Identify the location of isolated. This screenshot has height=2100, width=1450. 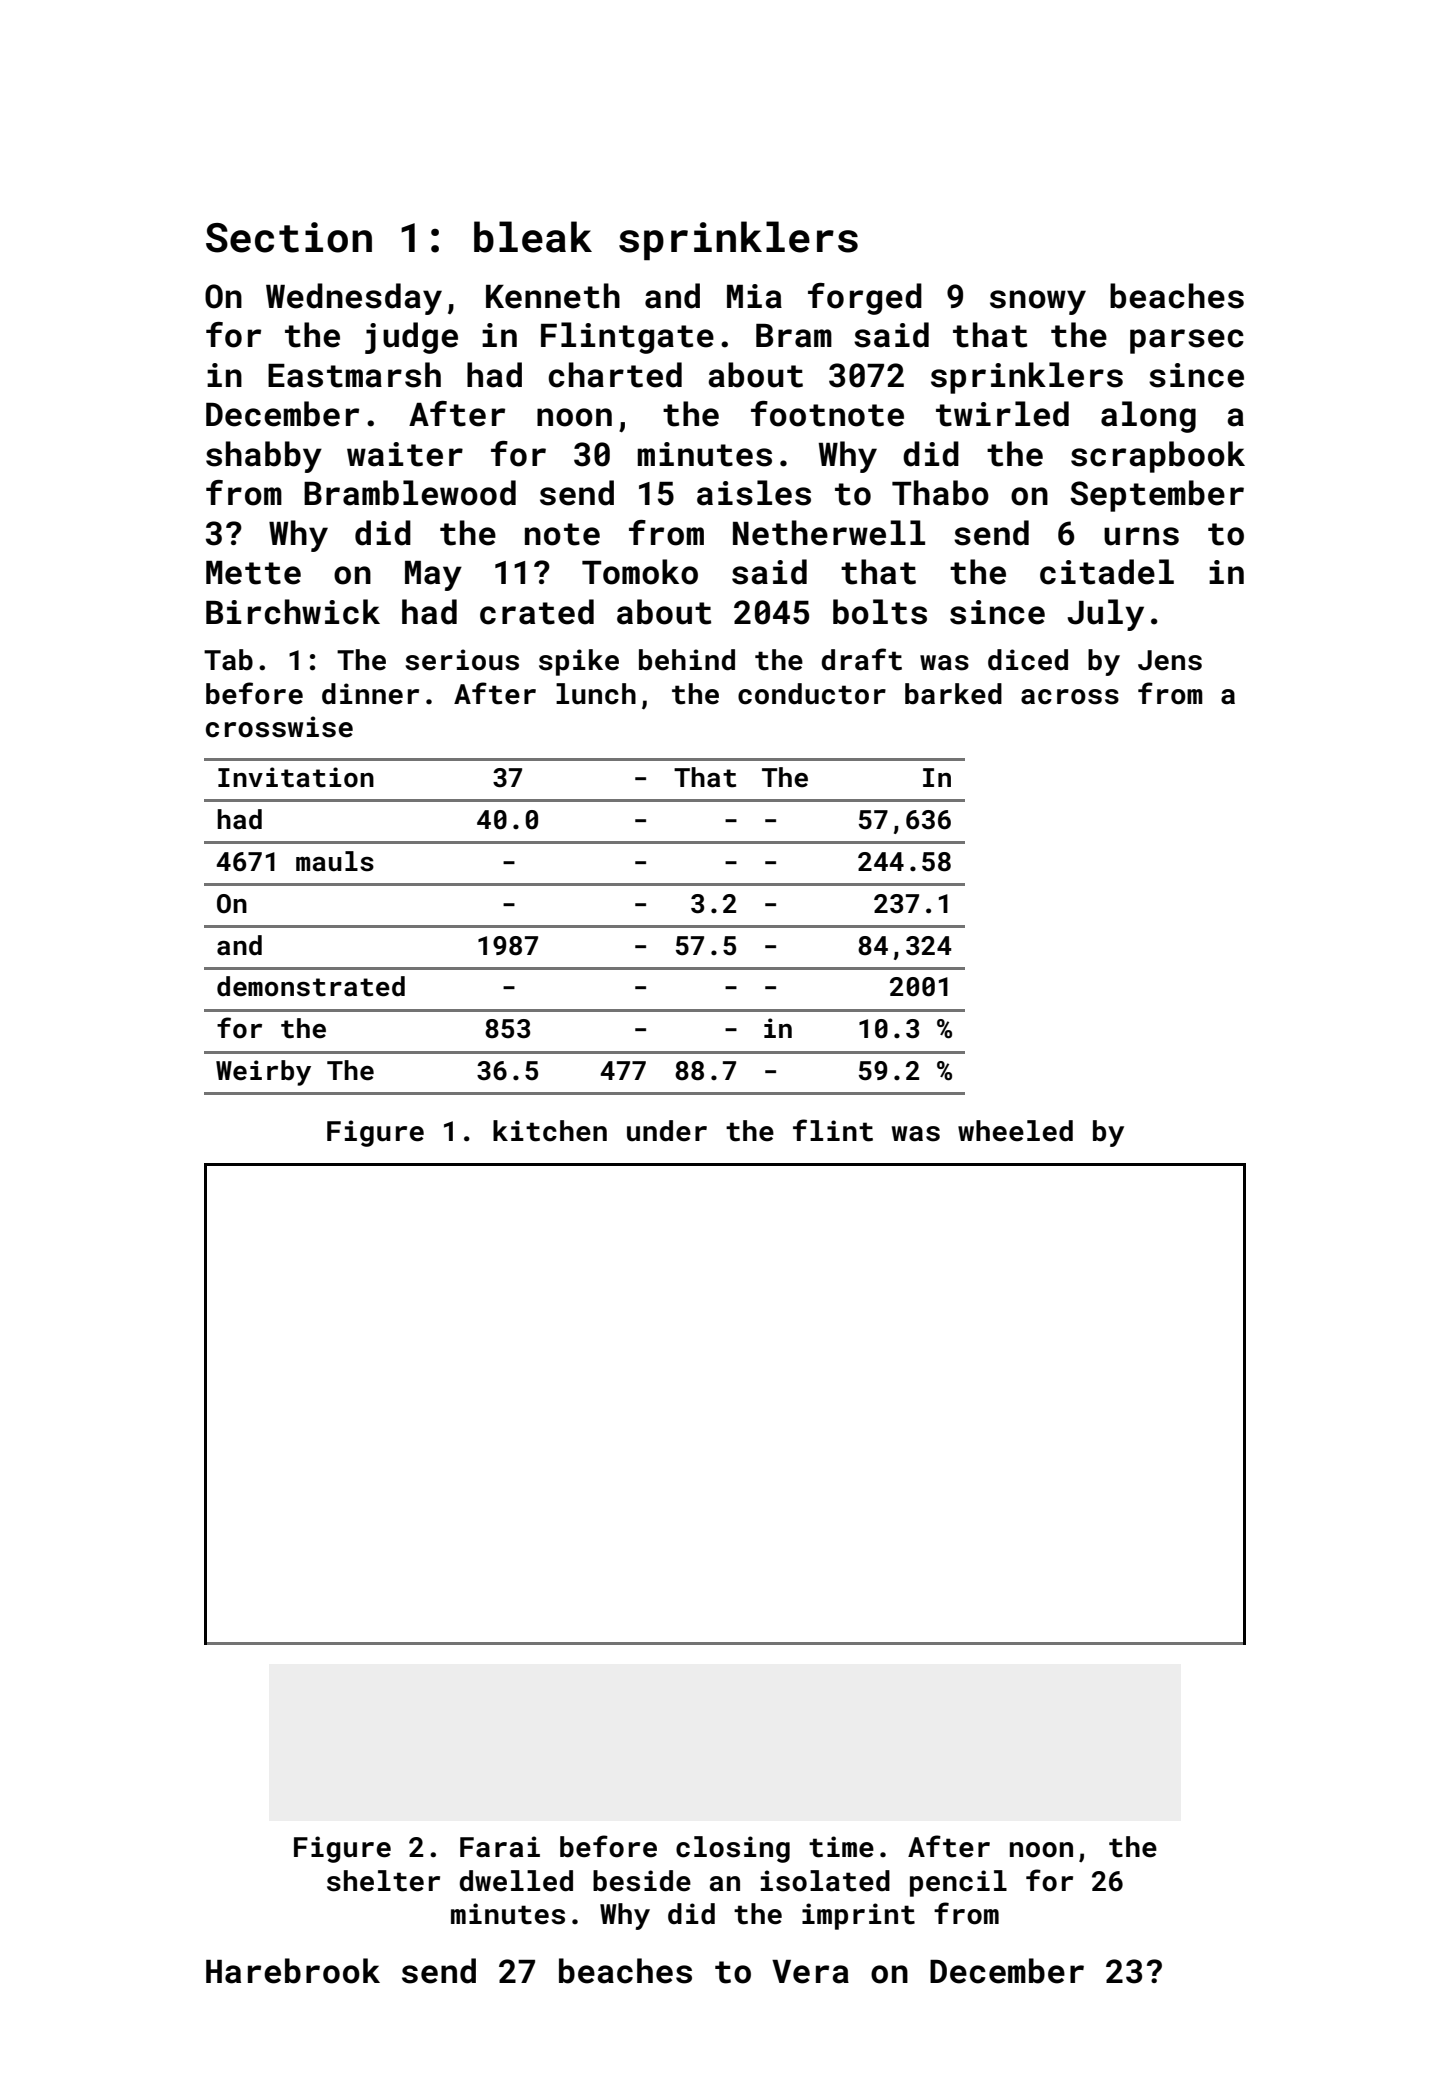
(825, 1881).
